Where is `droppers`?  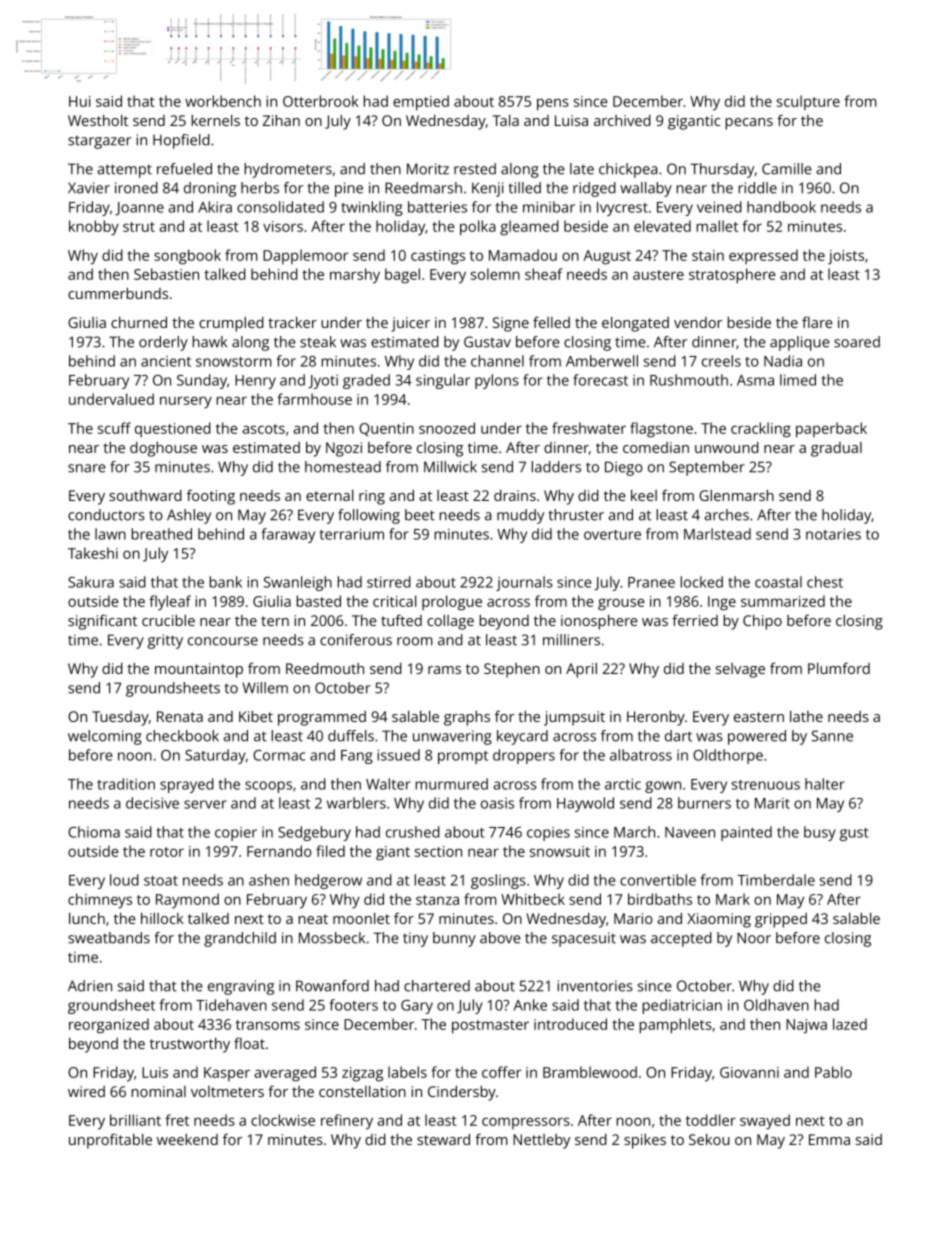 droppers is located at coordinates (524, 756).
